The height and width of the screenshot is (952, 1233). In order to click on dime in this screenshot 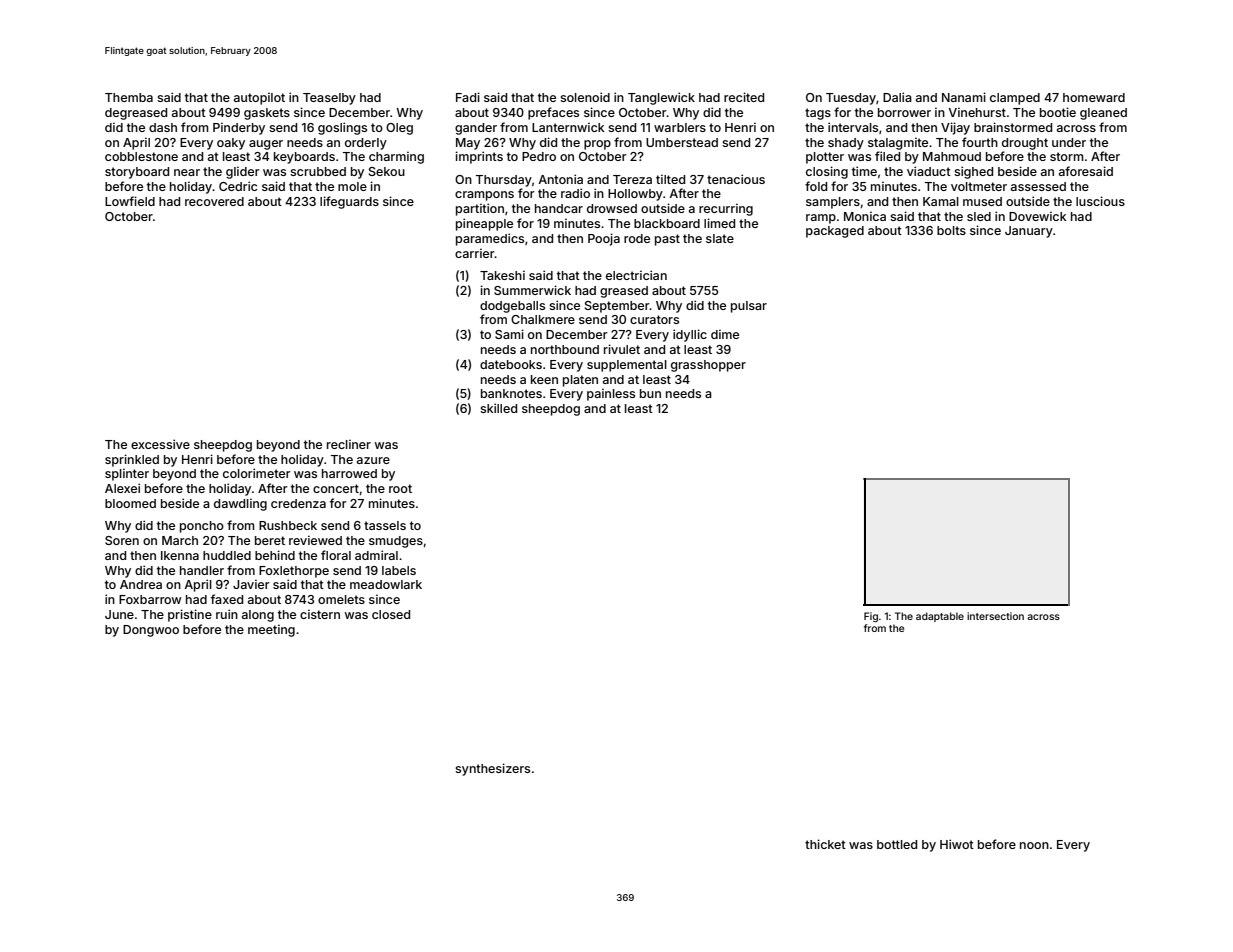, I will do `click(725, 334)`.
